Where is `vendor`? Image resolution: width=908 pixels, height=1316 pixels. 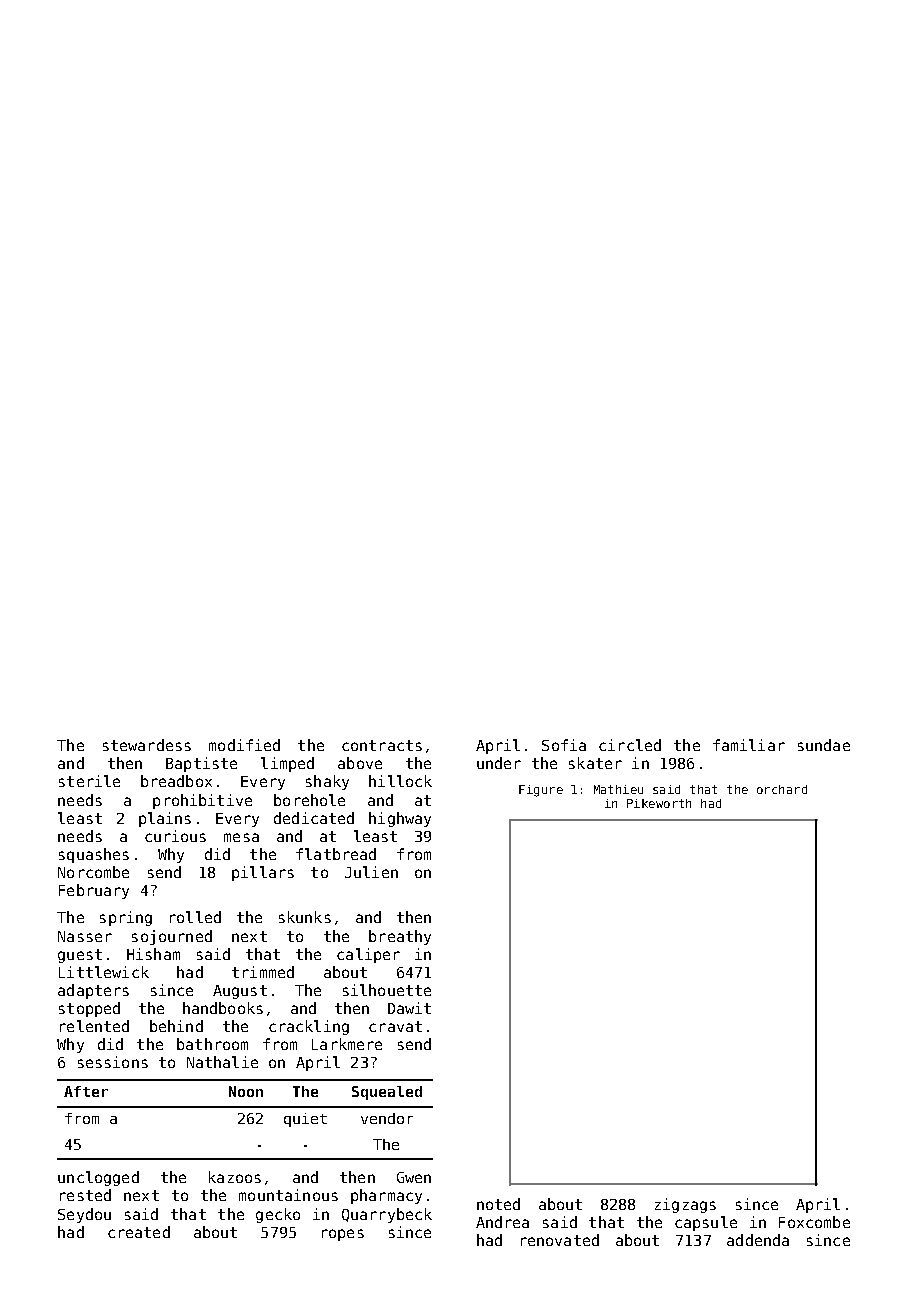 vendor is located at coordinates (387, 1118).
